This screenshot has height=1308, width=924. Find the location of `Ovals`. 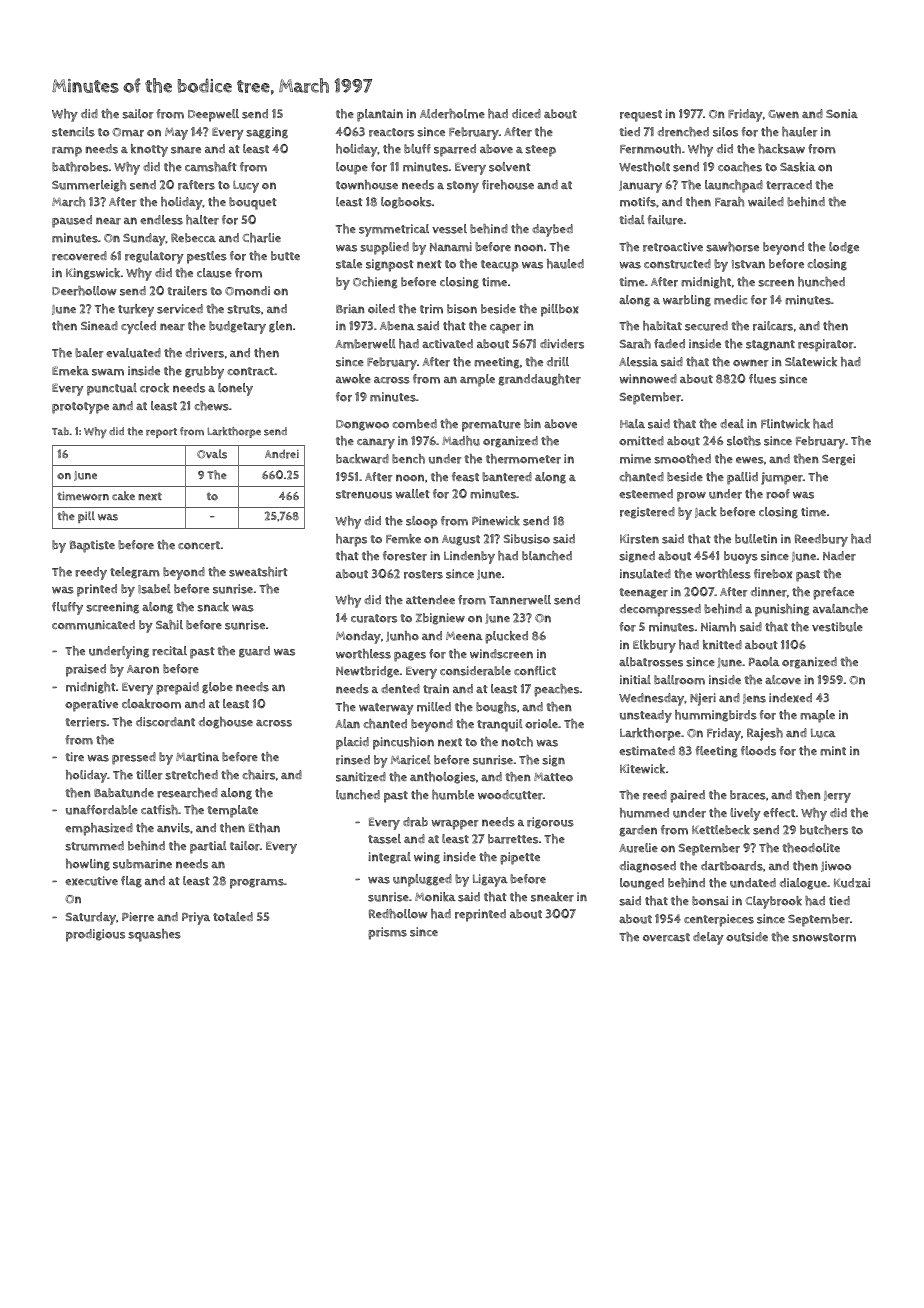

Ovals is located at coordinates (212, 454).
